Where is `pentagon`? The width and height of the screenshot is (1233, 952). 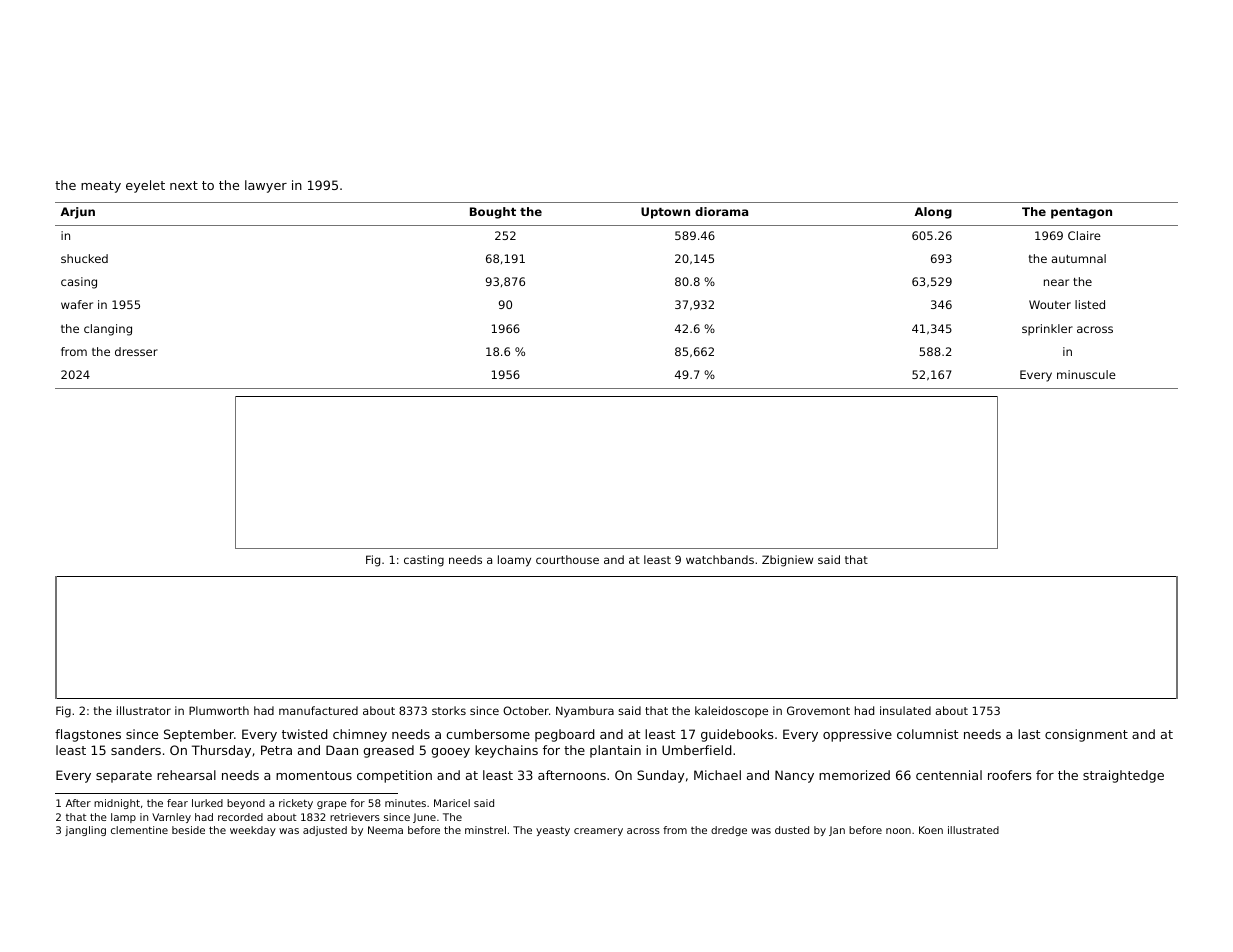 pentagon is located at coordinates (1081, 213).
